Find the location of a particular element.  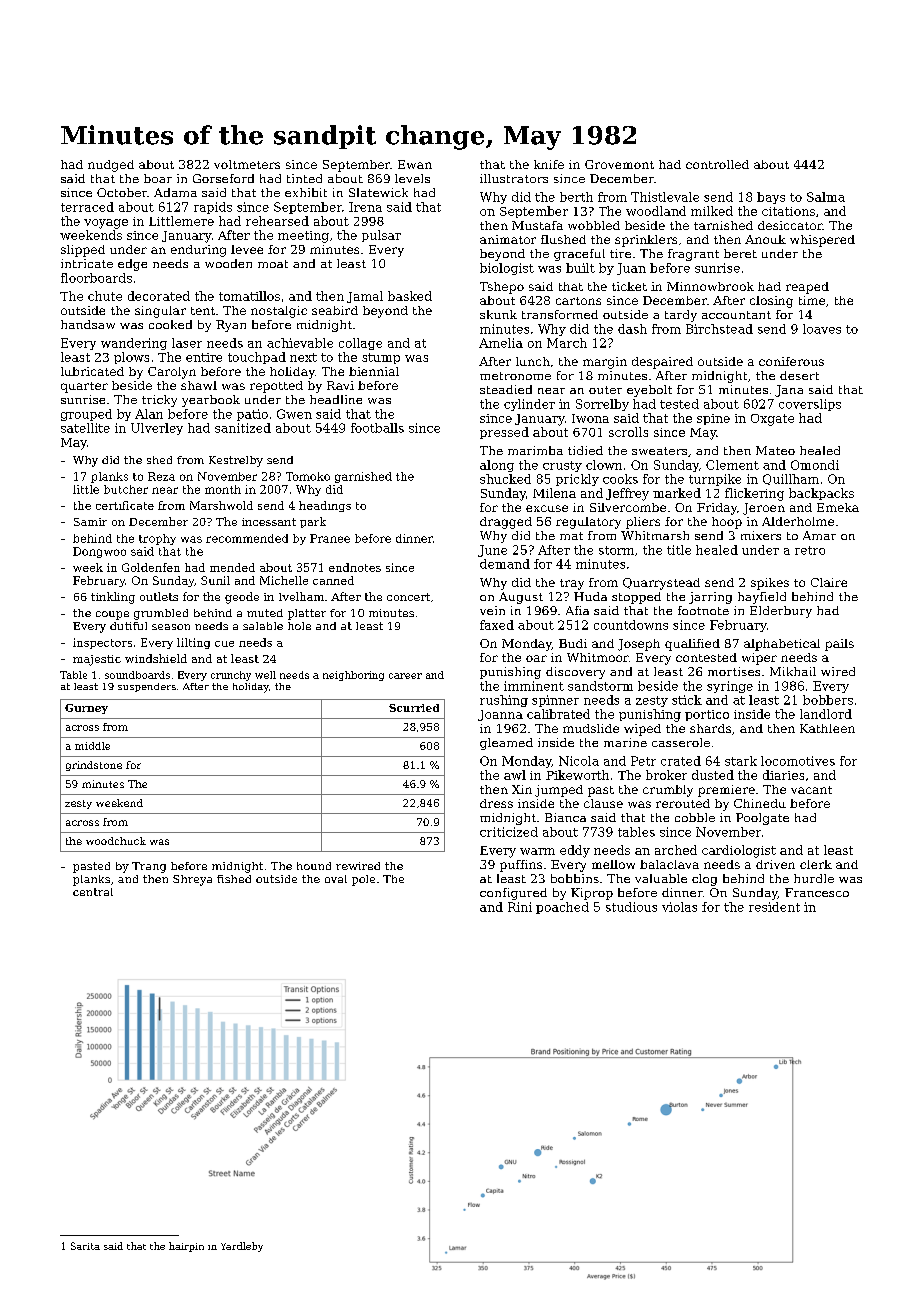

violas is located at coordinates (679, 907).
